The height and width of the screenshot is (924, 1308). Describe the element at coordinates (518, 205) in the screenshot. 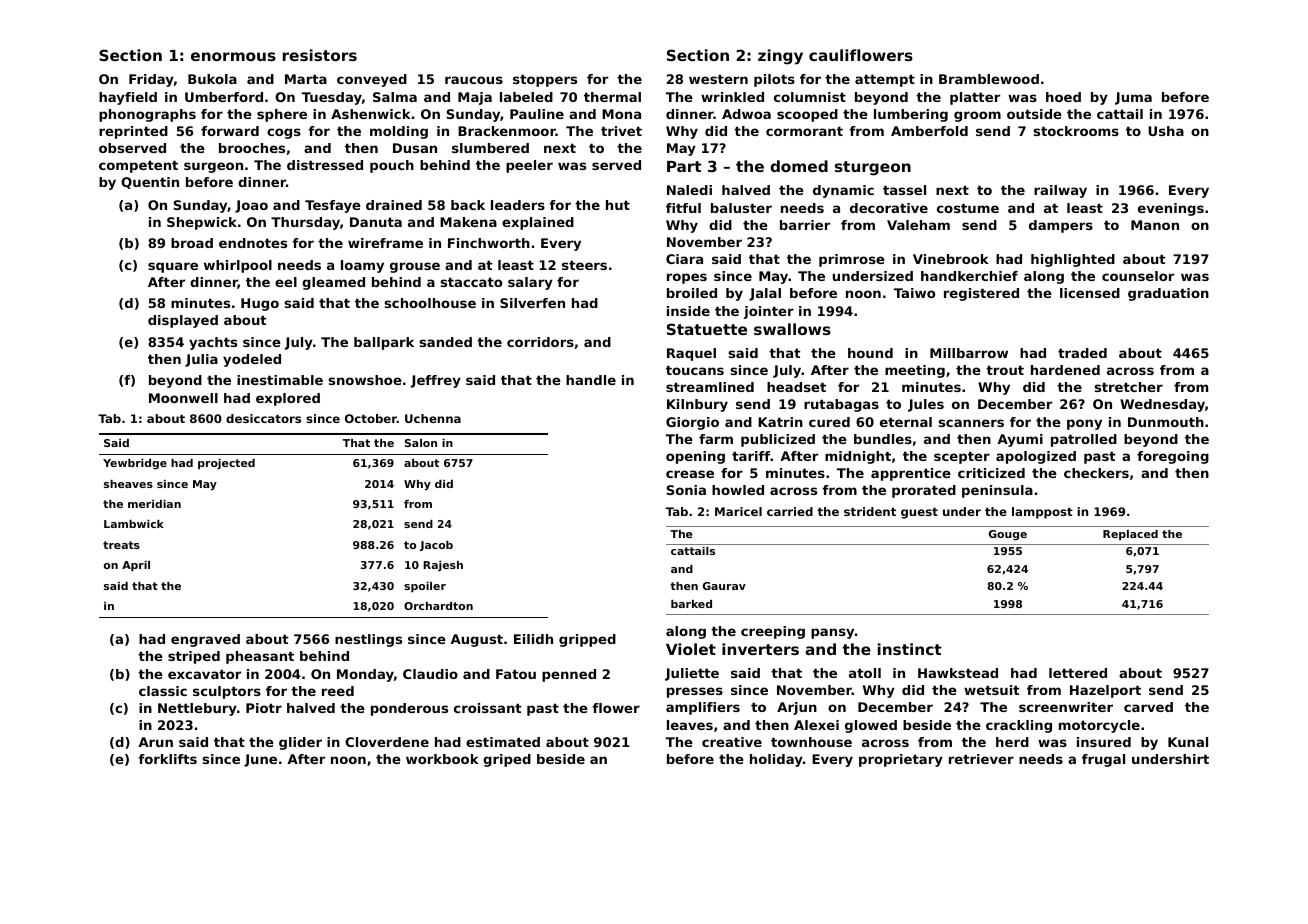

I see `leaders` at that location.
